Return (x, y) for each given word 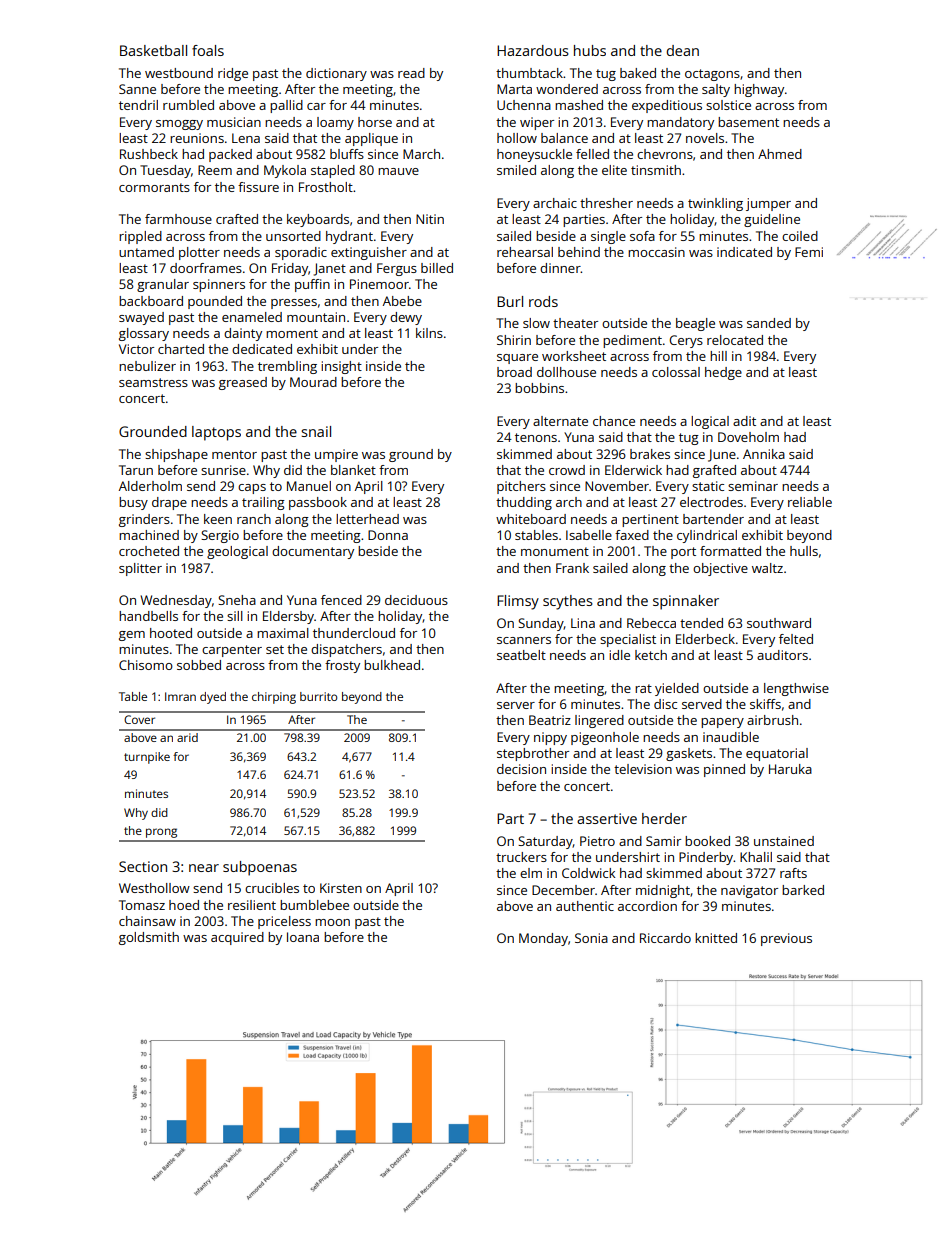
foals (208, 50)
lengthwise (796, 689)
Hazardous (533, 50)
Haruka (790, 769)
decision (521, 769)
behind (579, 252)
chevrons (665, 154)
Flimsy (518, 602)
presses (294, 304)
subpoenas (260, 868)
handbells (148, 616)
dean (682, 50)
